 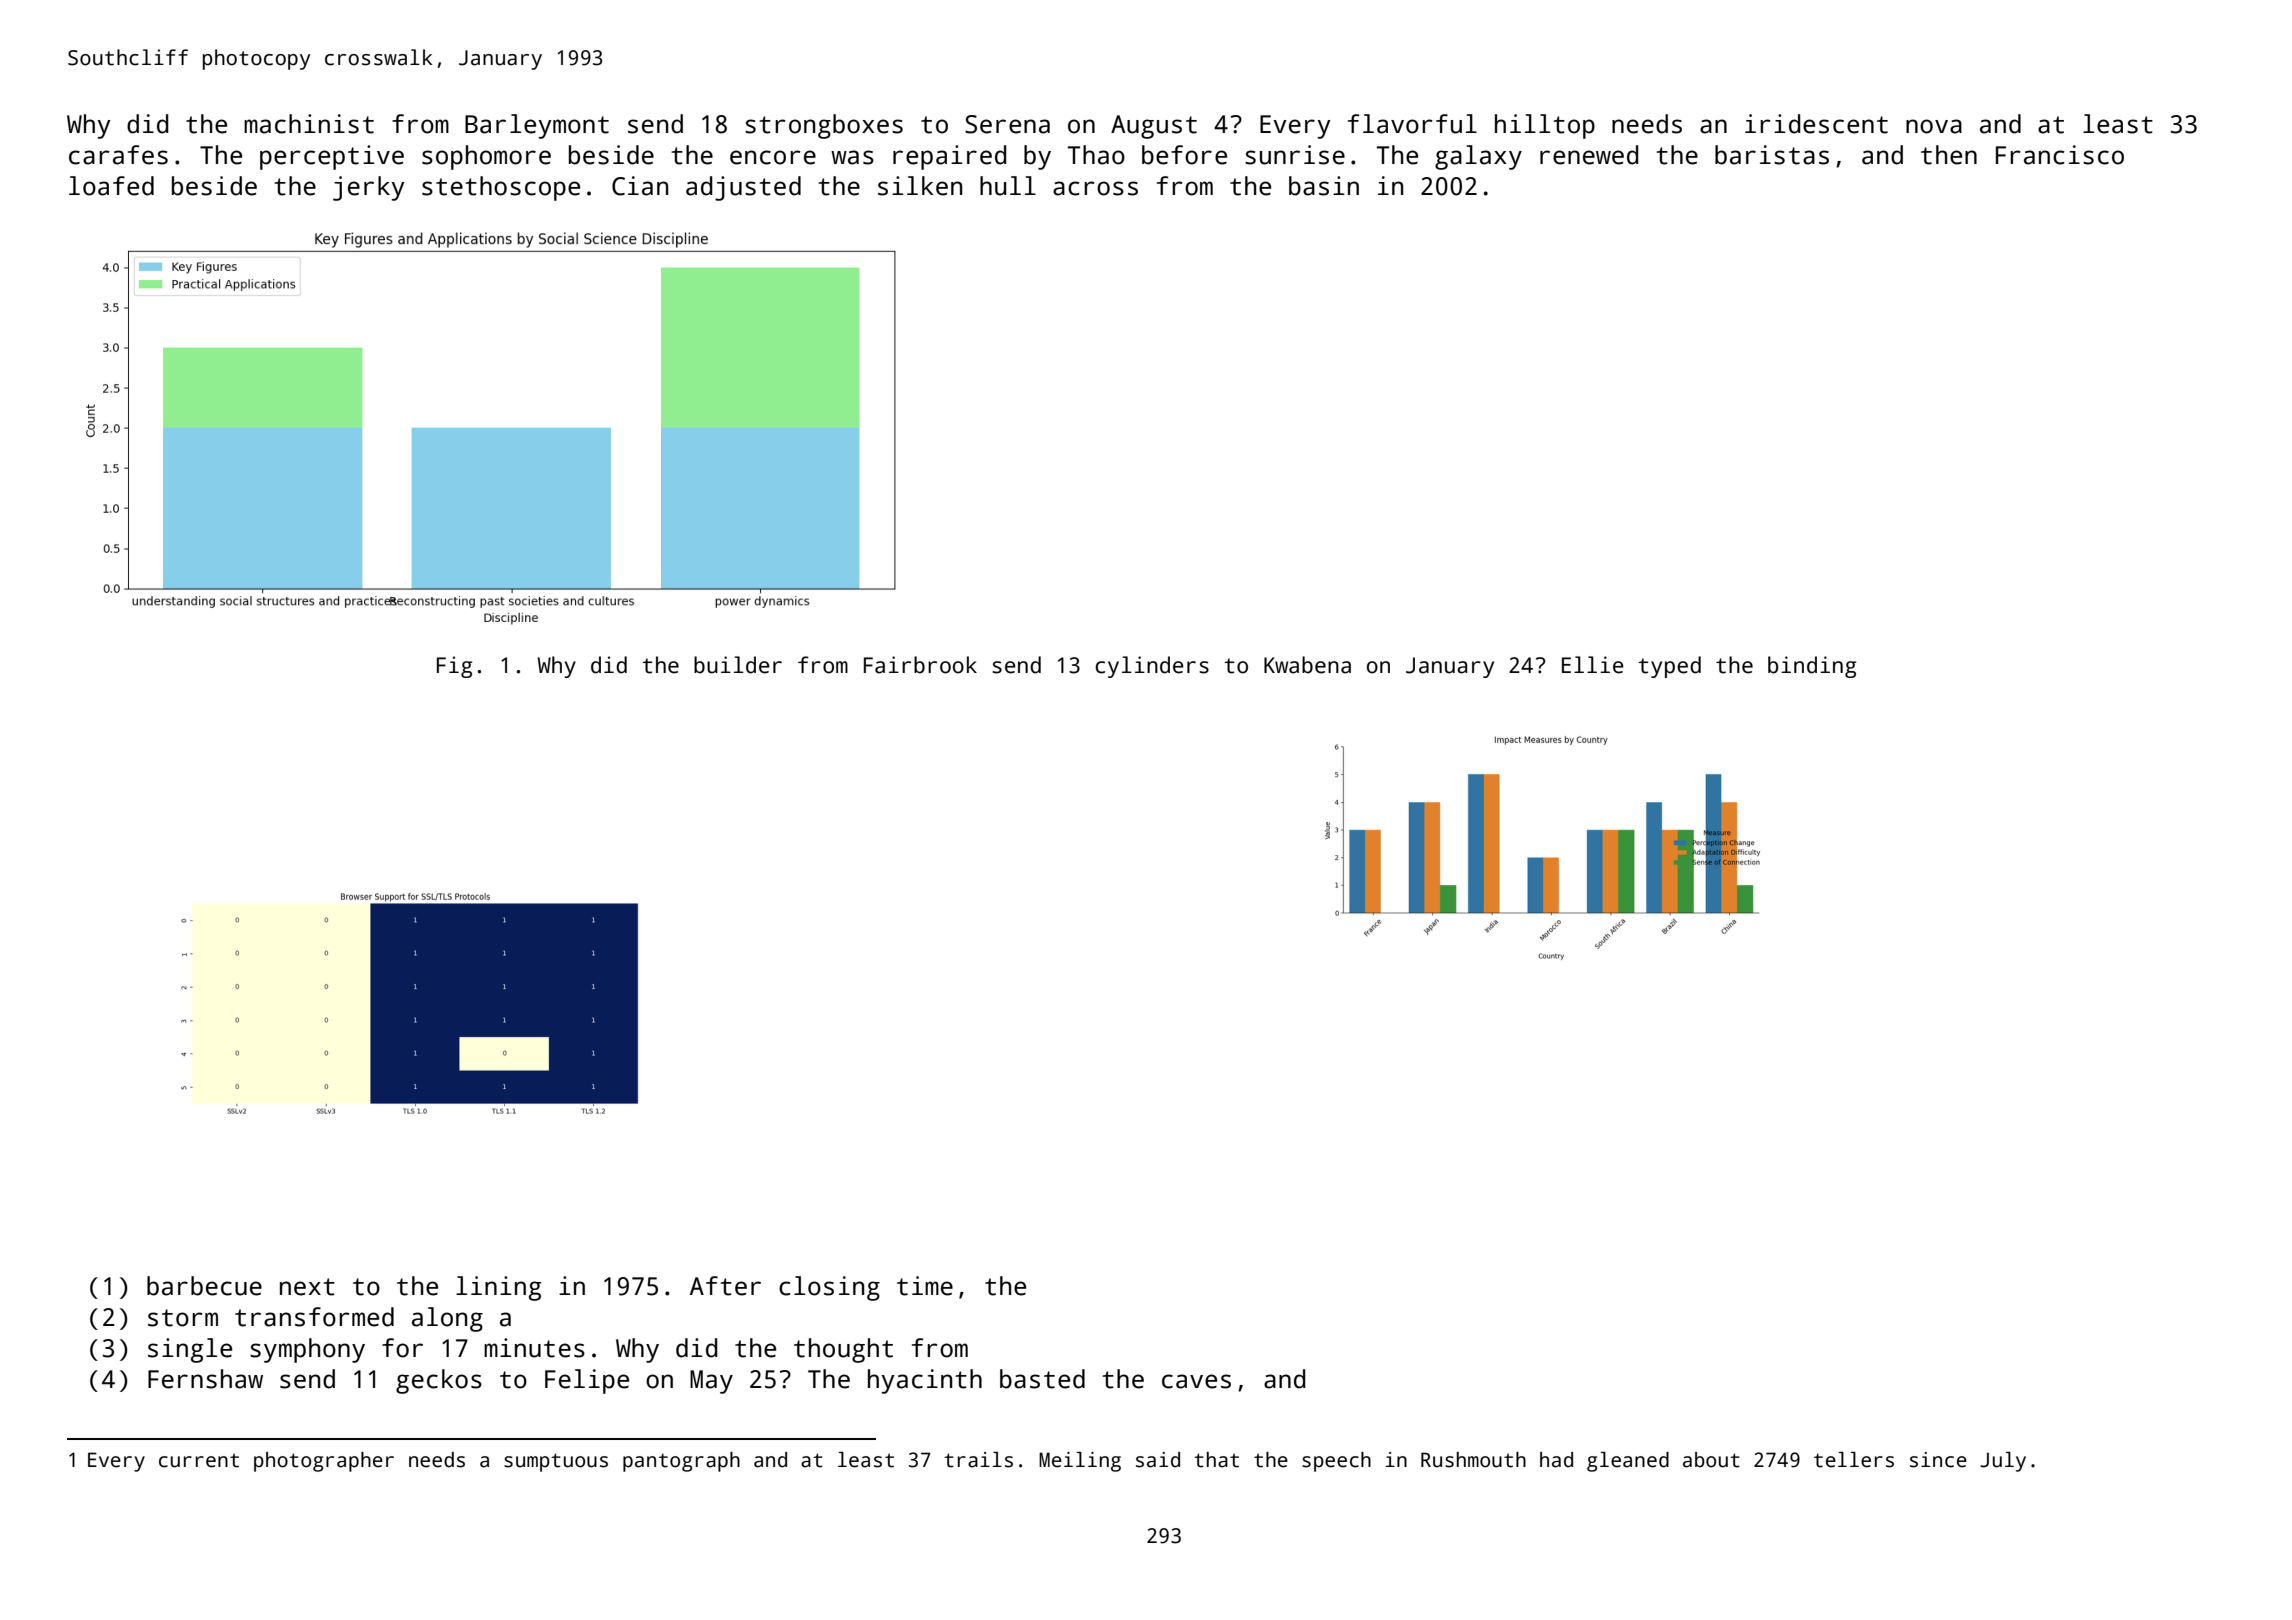 What do you see at coordinates (204, 1286) in the screenshot?
I see `barbecue` at bounding box center [204, 1286].
